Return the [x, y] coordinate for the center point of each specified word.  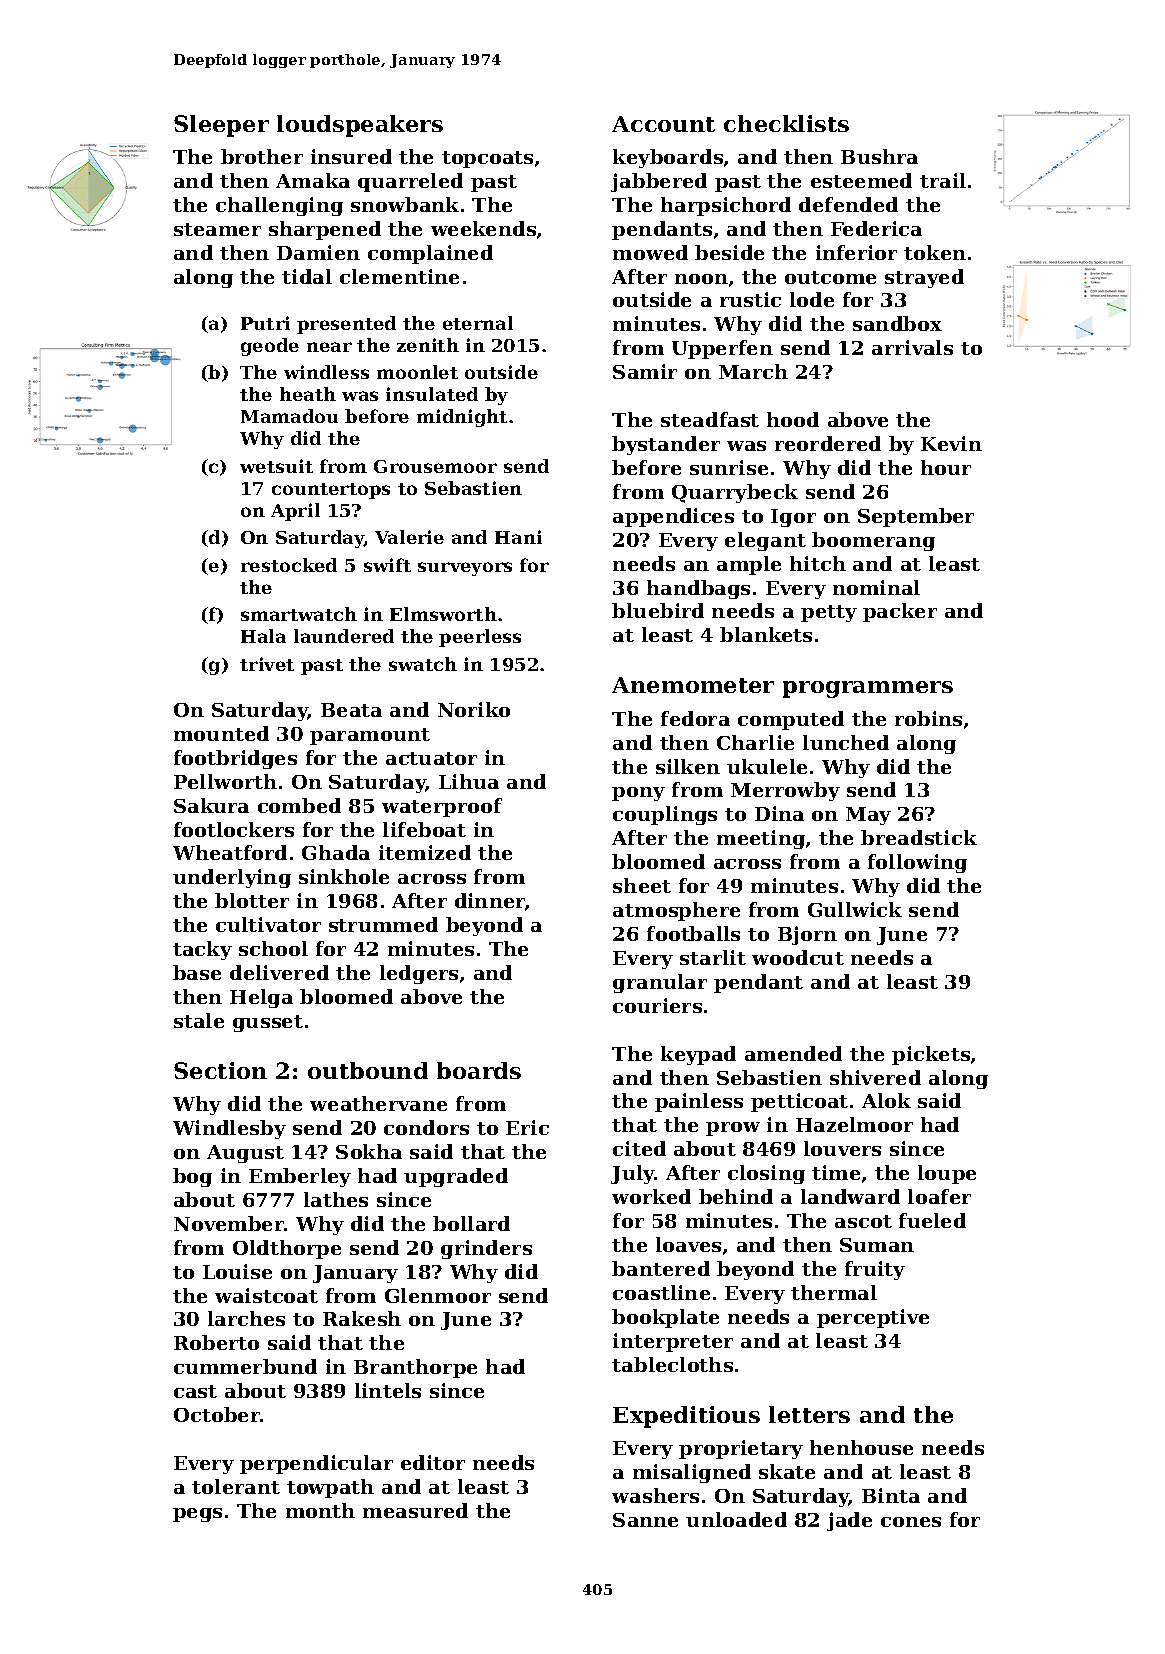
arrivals [912, 347]
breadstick [919, 837]
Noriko [474, 709]
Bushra [879, 156]
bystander [666, 445]
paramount [370, 736]
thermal [834, 1292]
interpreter [673, 1342]
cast [195, 1391]
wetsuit [276, 466]
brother [262, 156]
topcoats [487, 159]
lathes [336, 1199]
